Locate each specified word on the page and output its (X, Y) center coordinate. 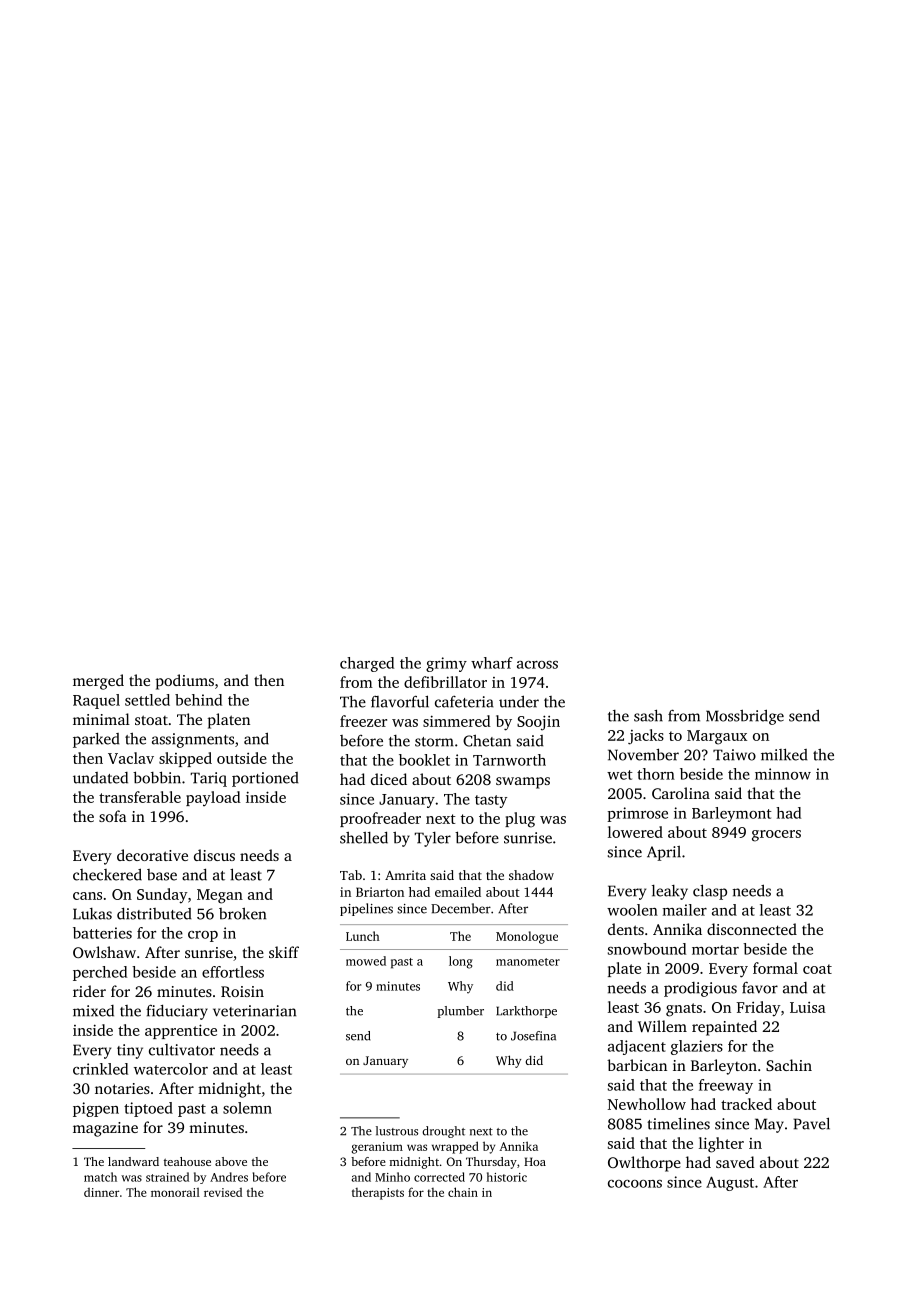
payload (213, 798)
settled (147, 700)
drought (443, 1132)
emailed (458, 892)
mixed (93, 1011)
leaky (670, 892)
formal (775, 968)
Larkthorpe (526, 1012)
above (231, 1161)
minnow (783, 774)
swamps (523, 783)
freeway (726, 1086)
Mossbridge (745, 717)
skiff (284, 952)
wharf (492, 663)
